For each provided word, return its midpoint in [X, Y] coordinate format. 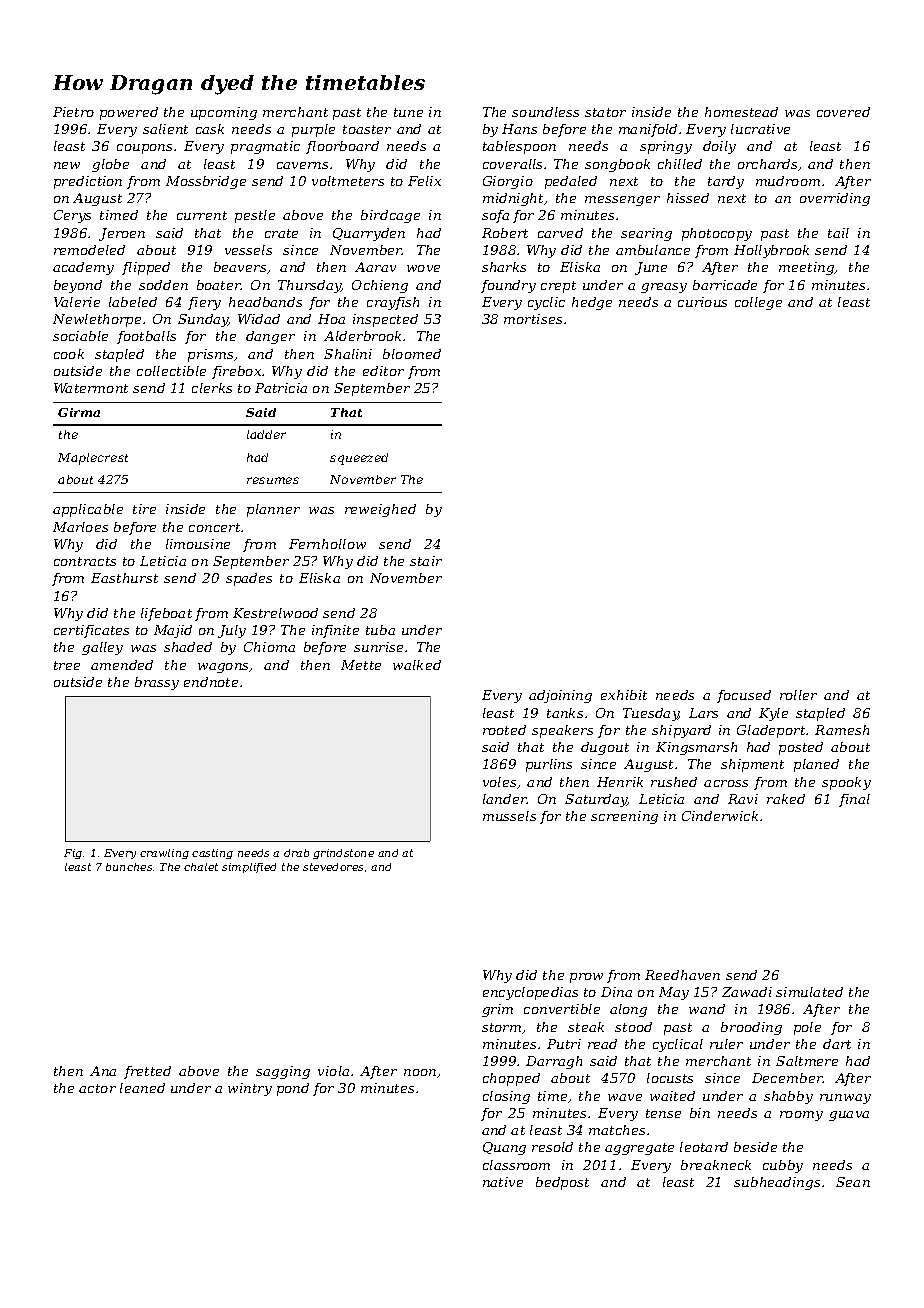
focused [744, 696]
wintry [250, 1089]
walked [417, 665]
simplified [249, 868]
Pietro [73, 112]
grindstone [343, 854]
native [503, 1182]
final [854, 800]
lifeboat [166, 614]
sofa [495, 216]
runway [845, 1099]
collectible [171, 371]
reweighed [380, 510]
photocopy [717, 234]
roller [798, 695]
